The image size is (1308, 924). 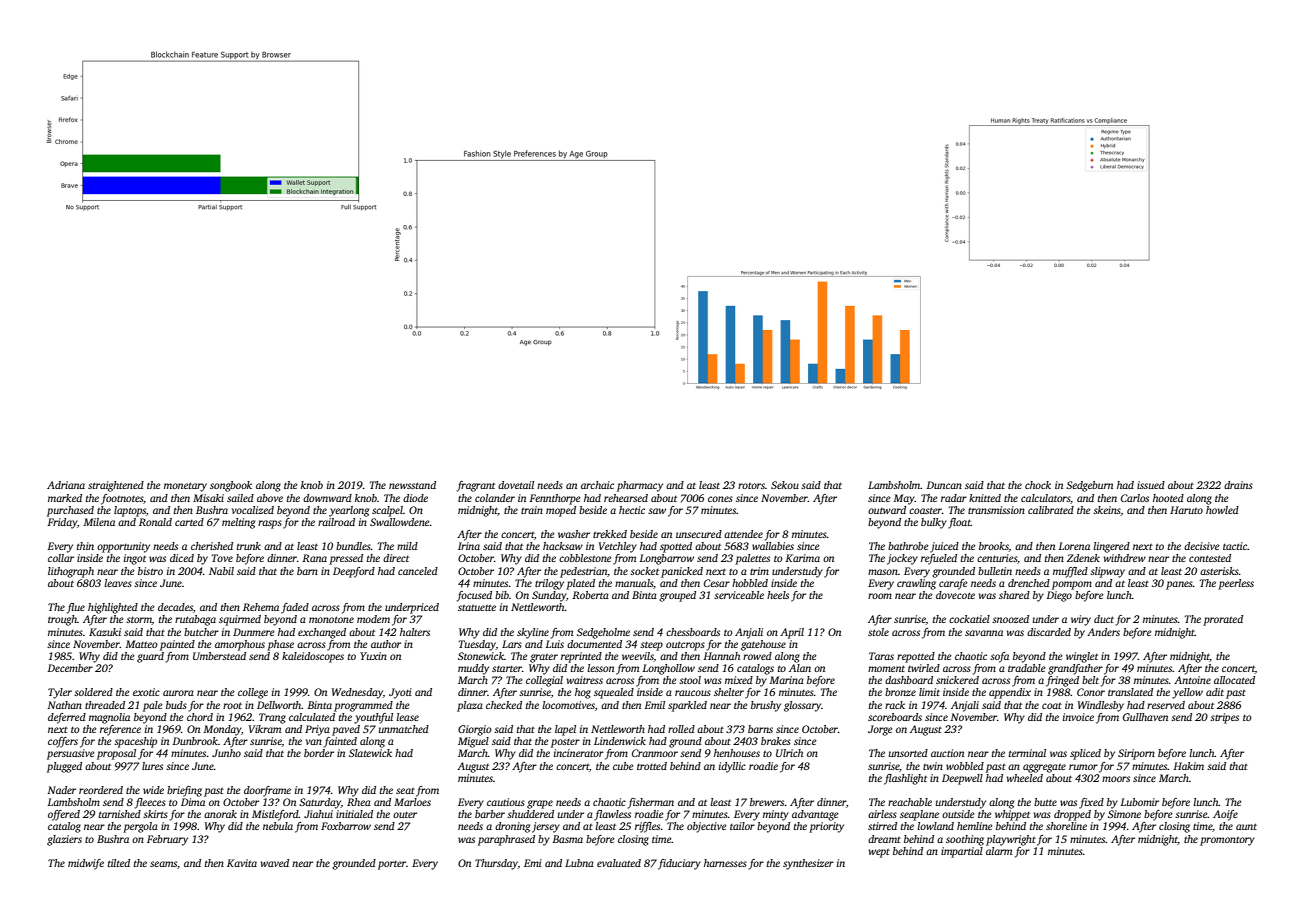 What do you see at coordinates (887, 510) in the screenshot?
I see `outward` at bounding box center [887, 510].
